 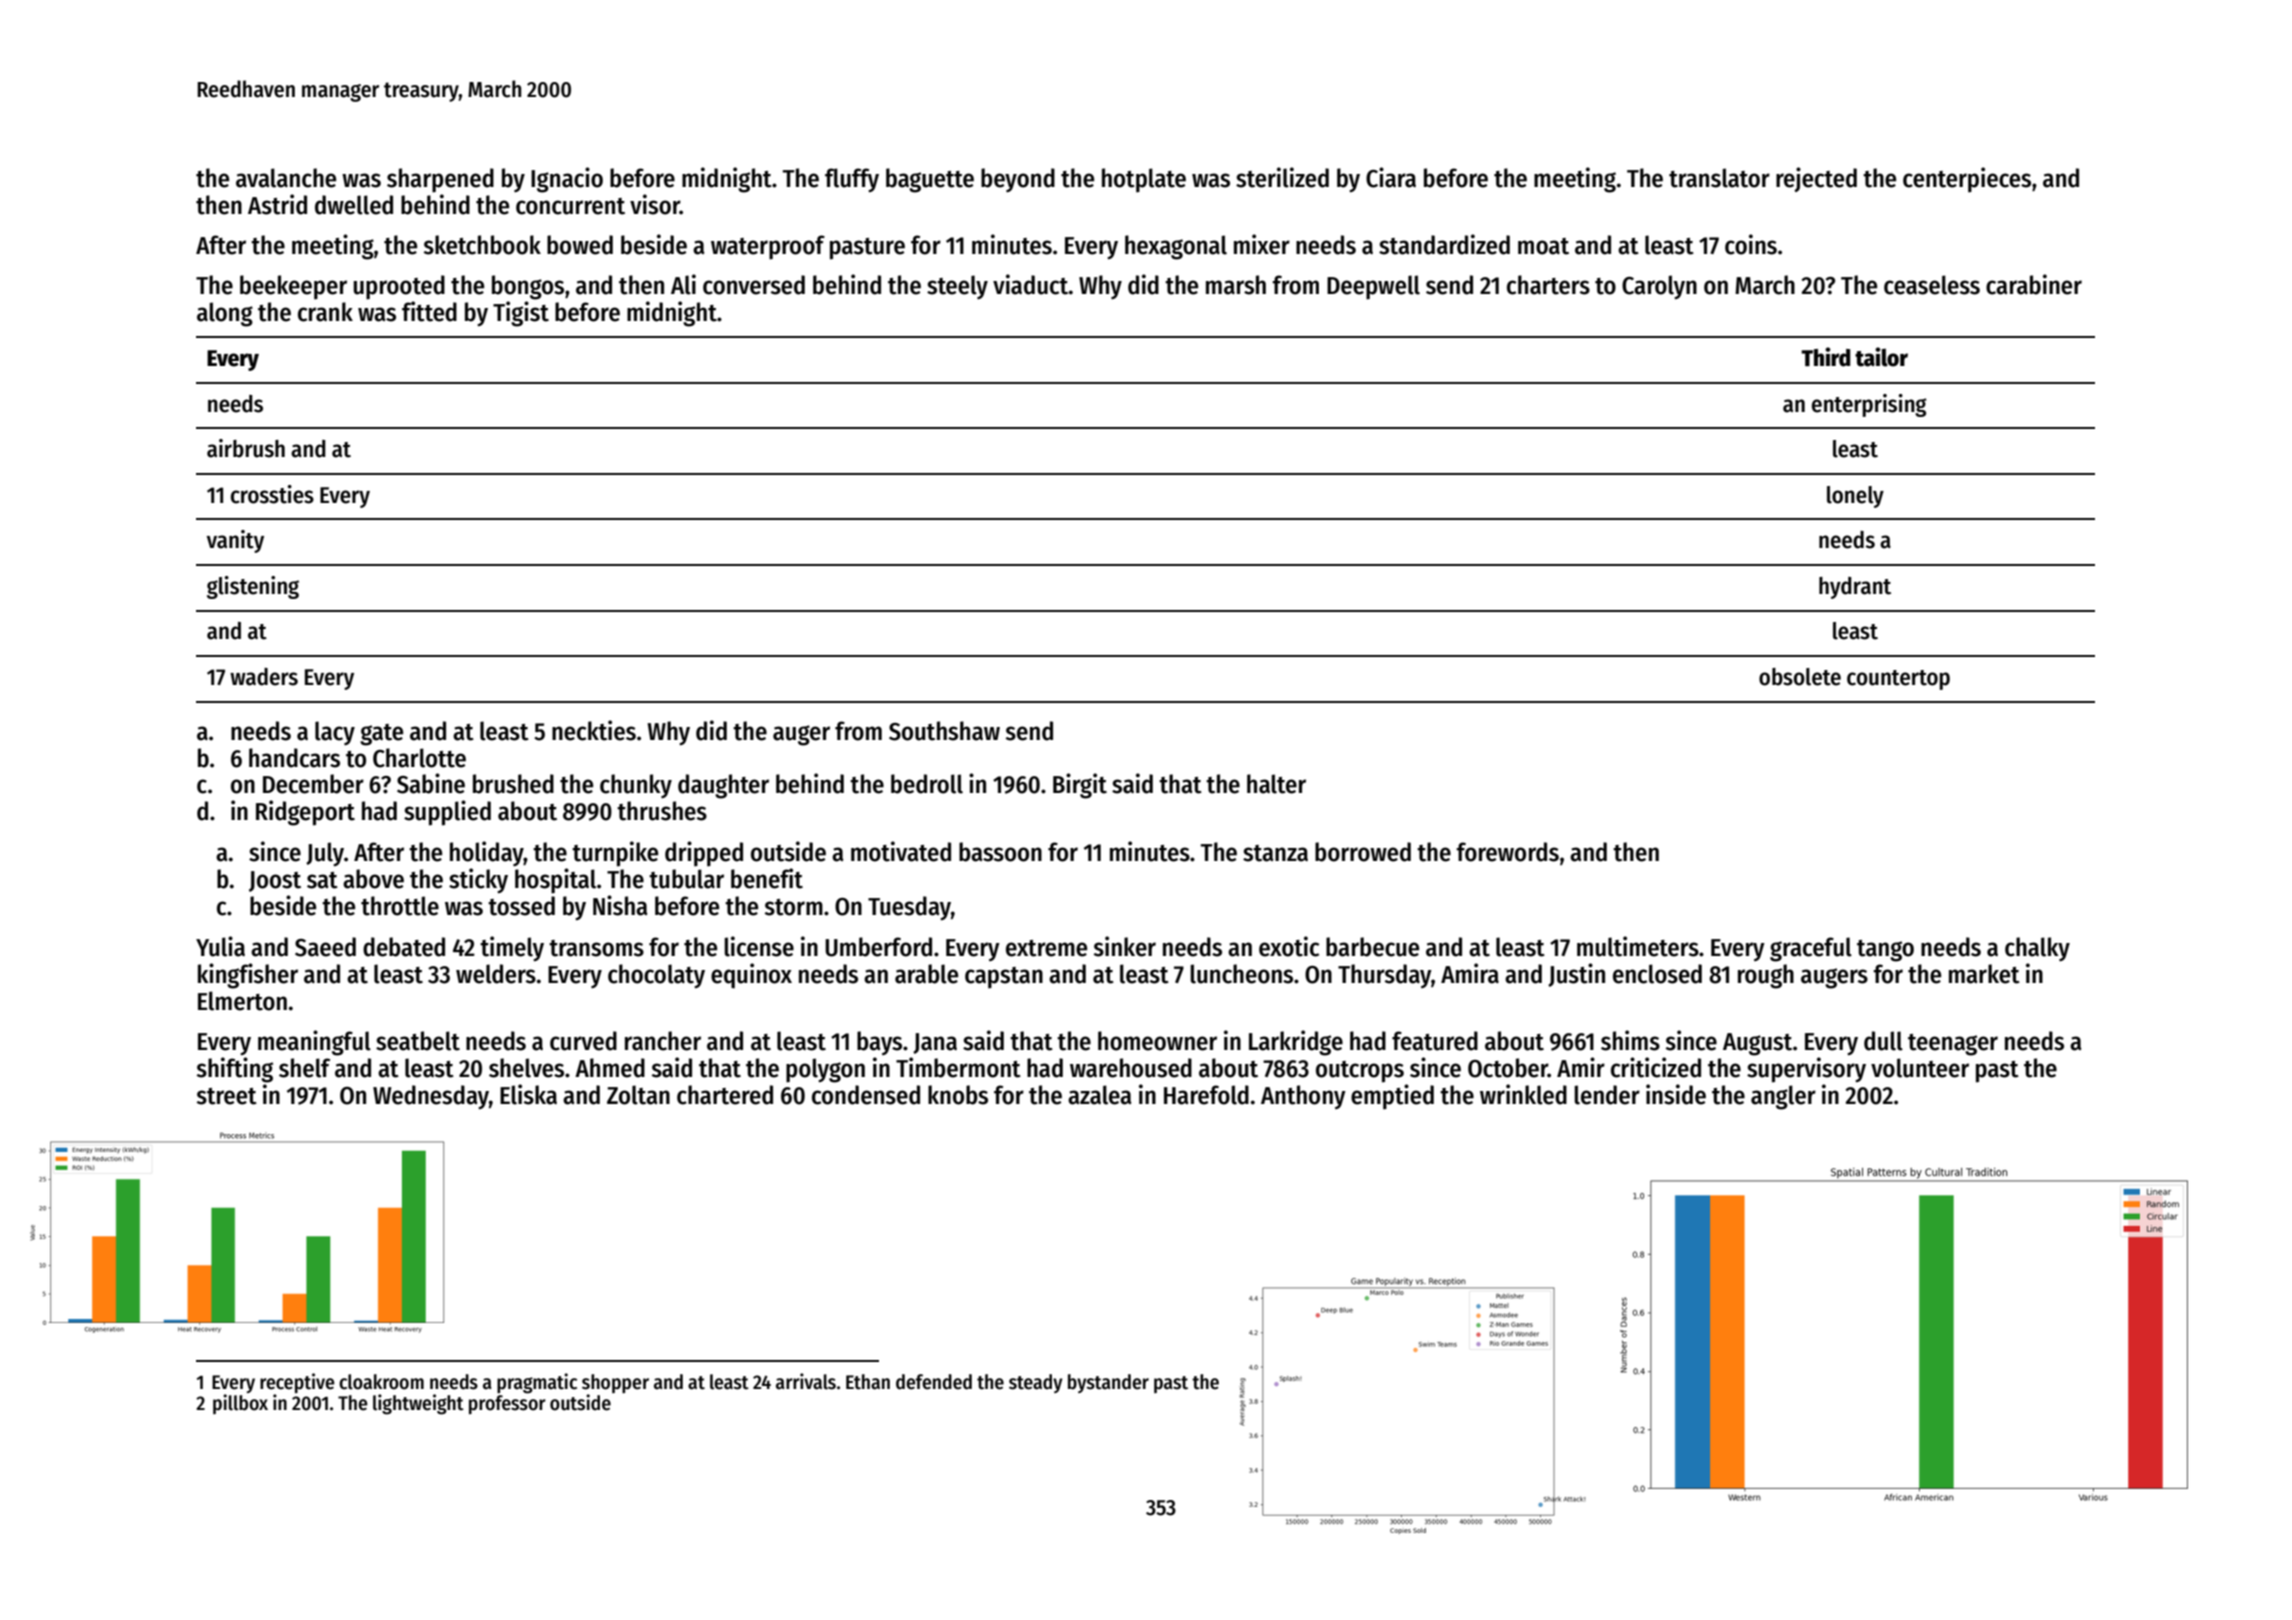 I want to click on beekeeper, so click(x=293, y=287).
